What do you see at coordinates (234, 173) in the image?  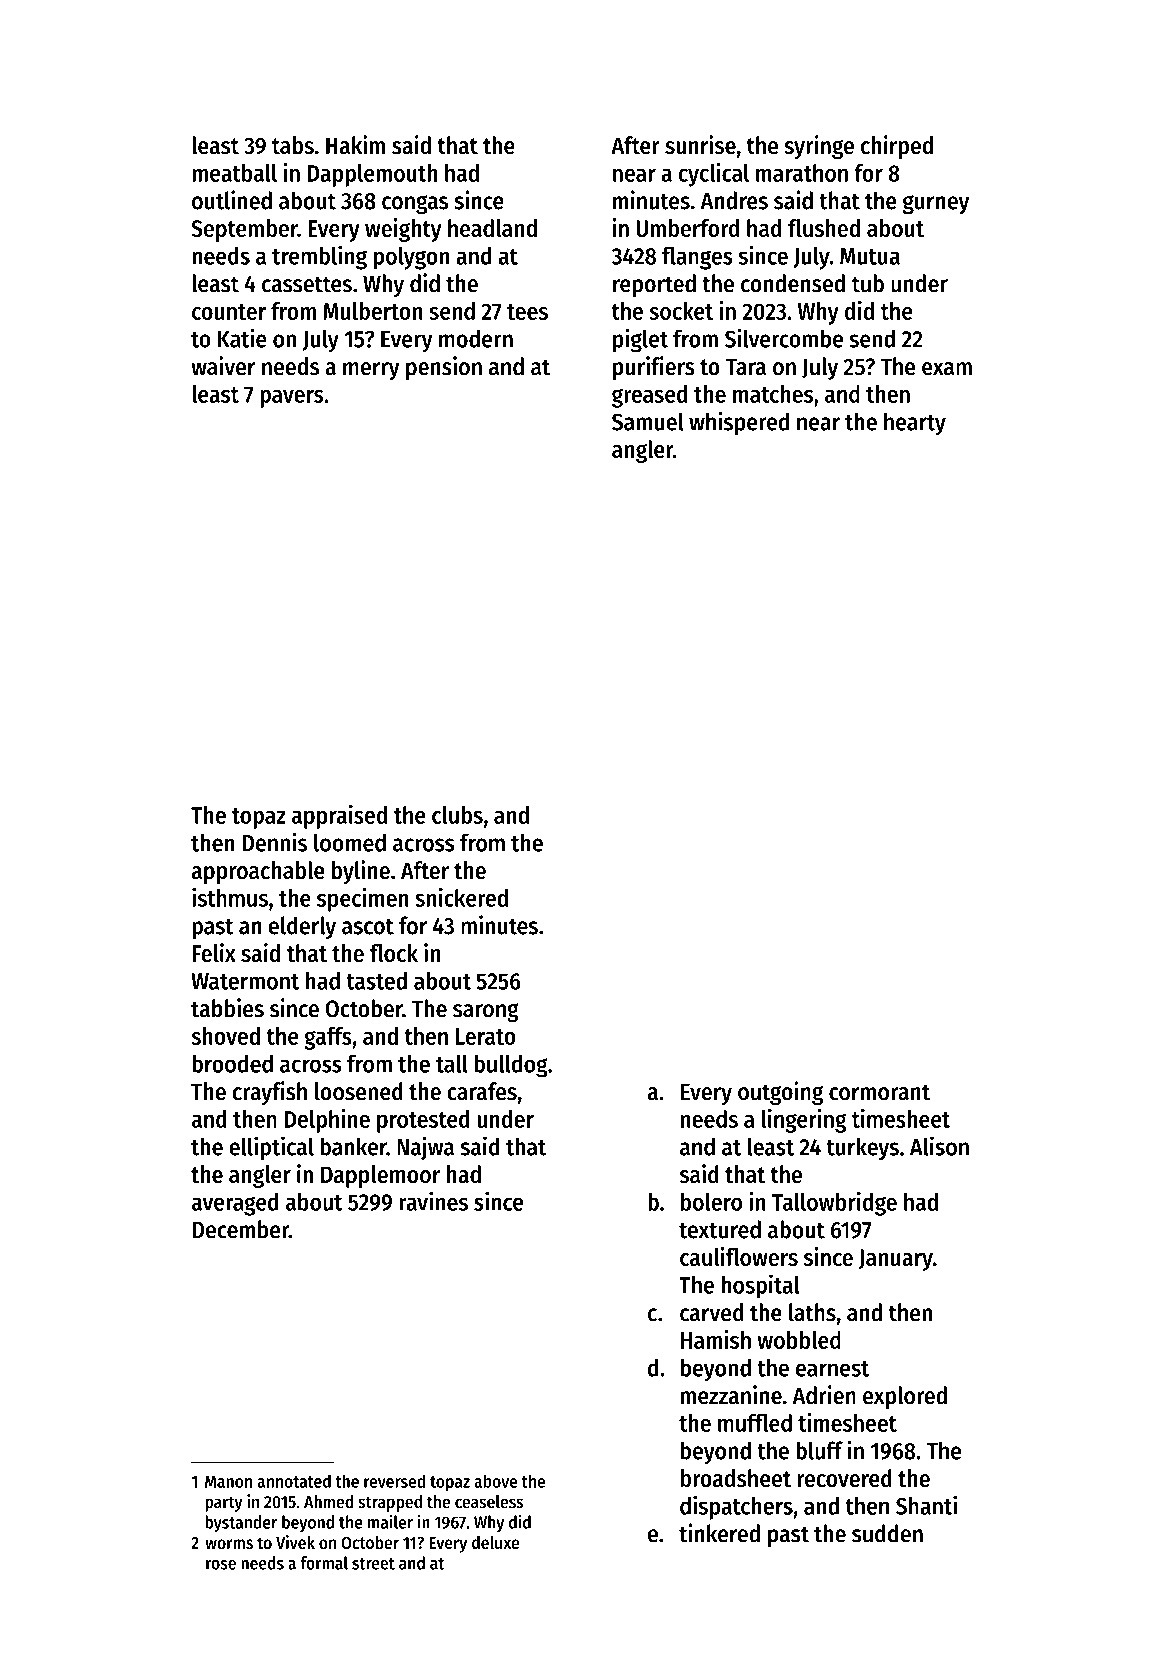 I see `meatball` at bounding box center [234, 173].
